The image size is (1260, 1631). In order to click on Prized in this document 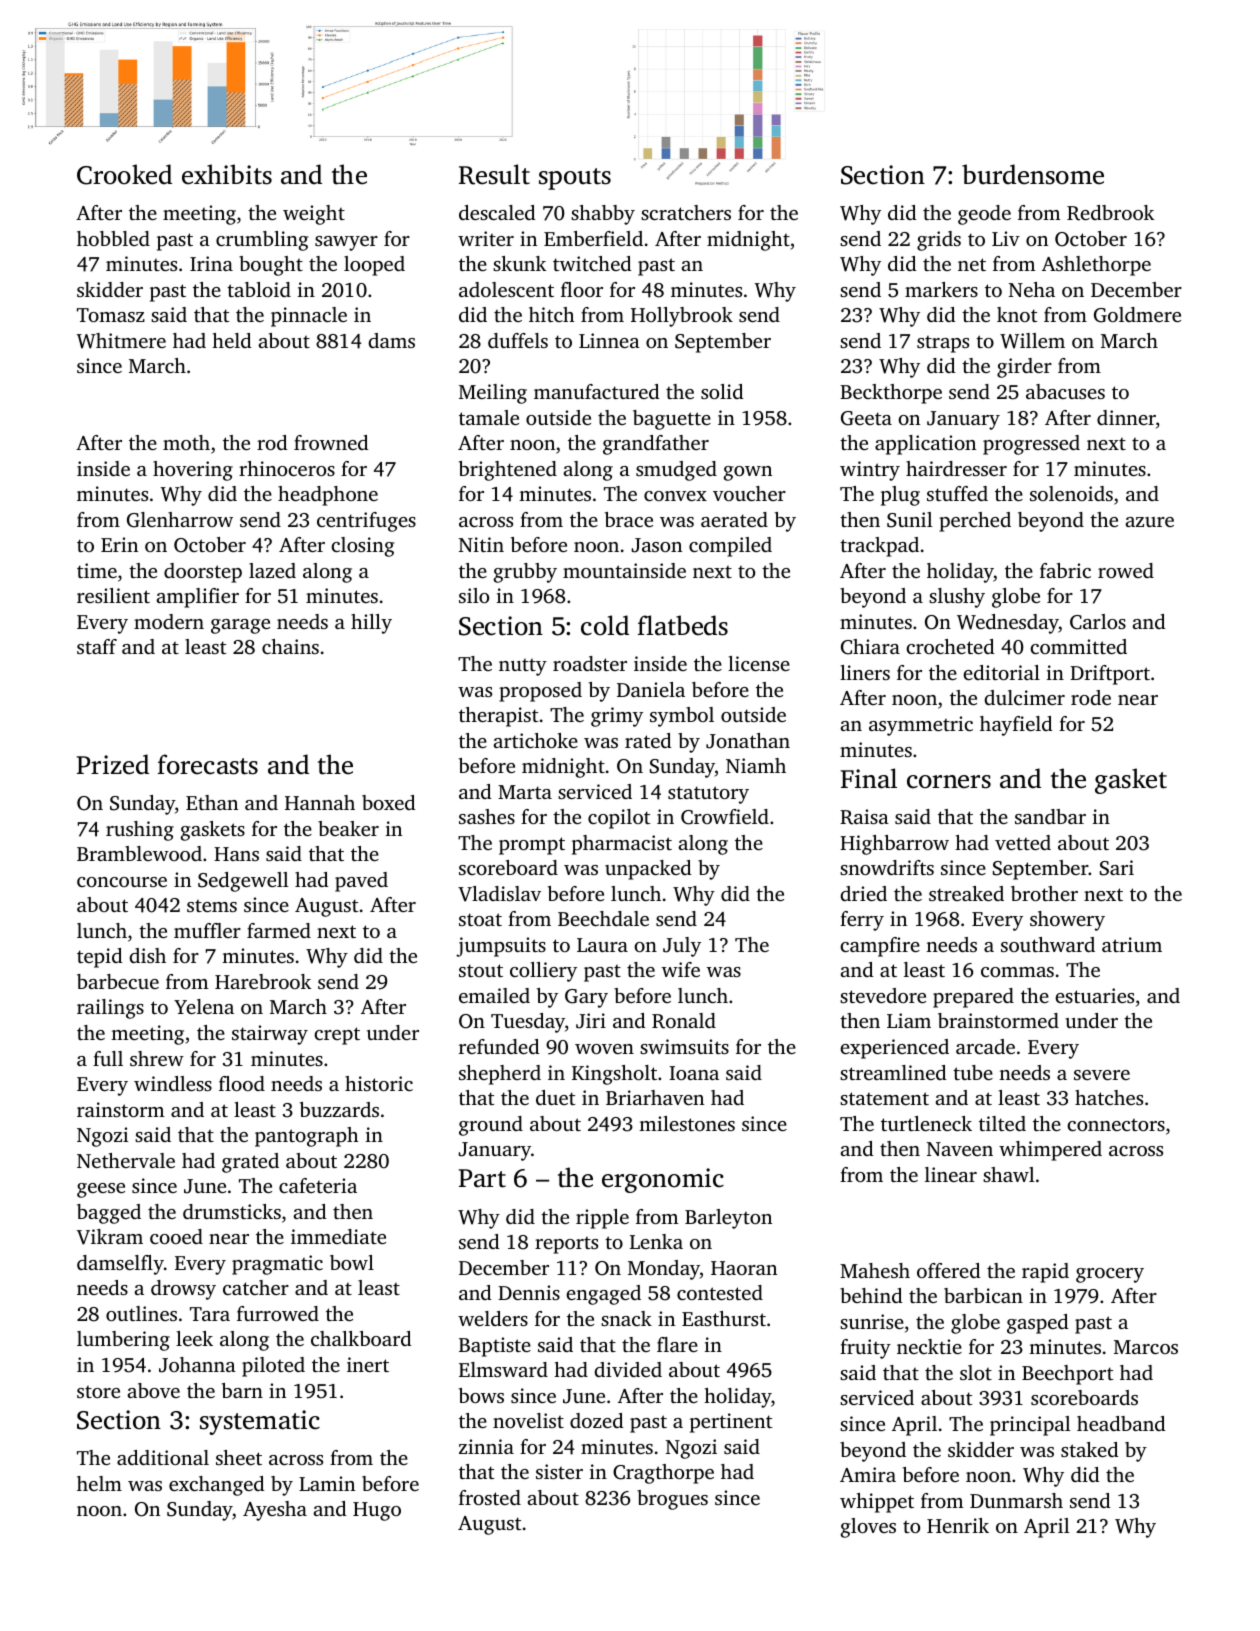, I will do `click(113, 764)`.
